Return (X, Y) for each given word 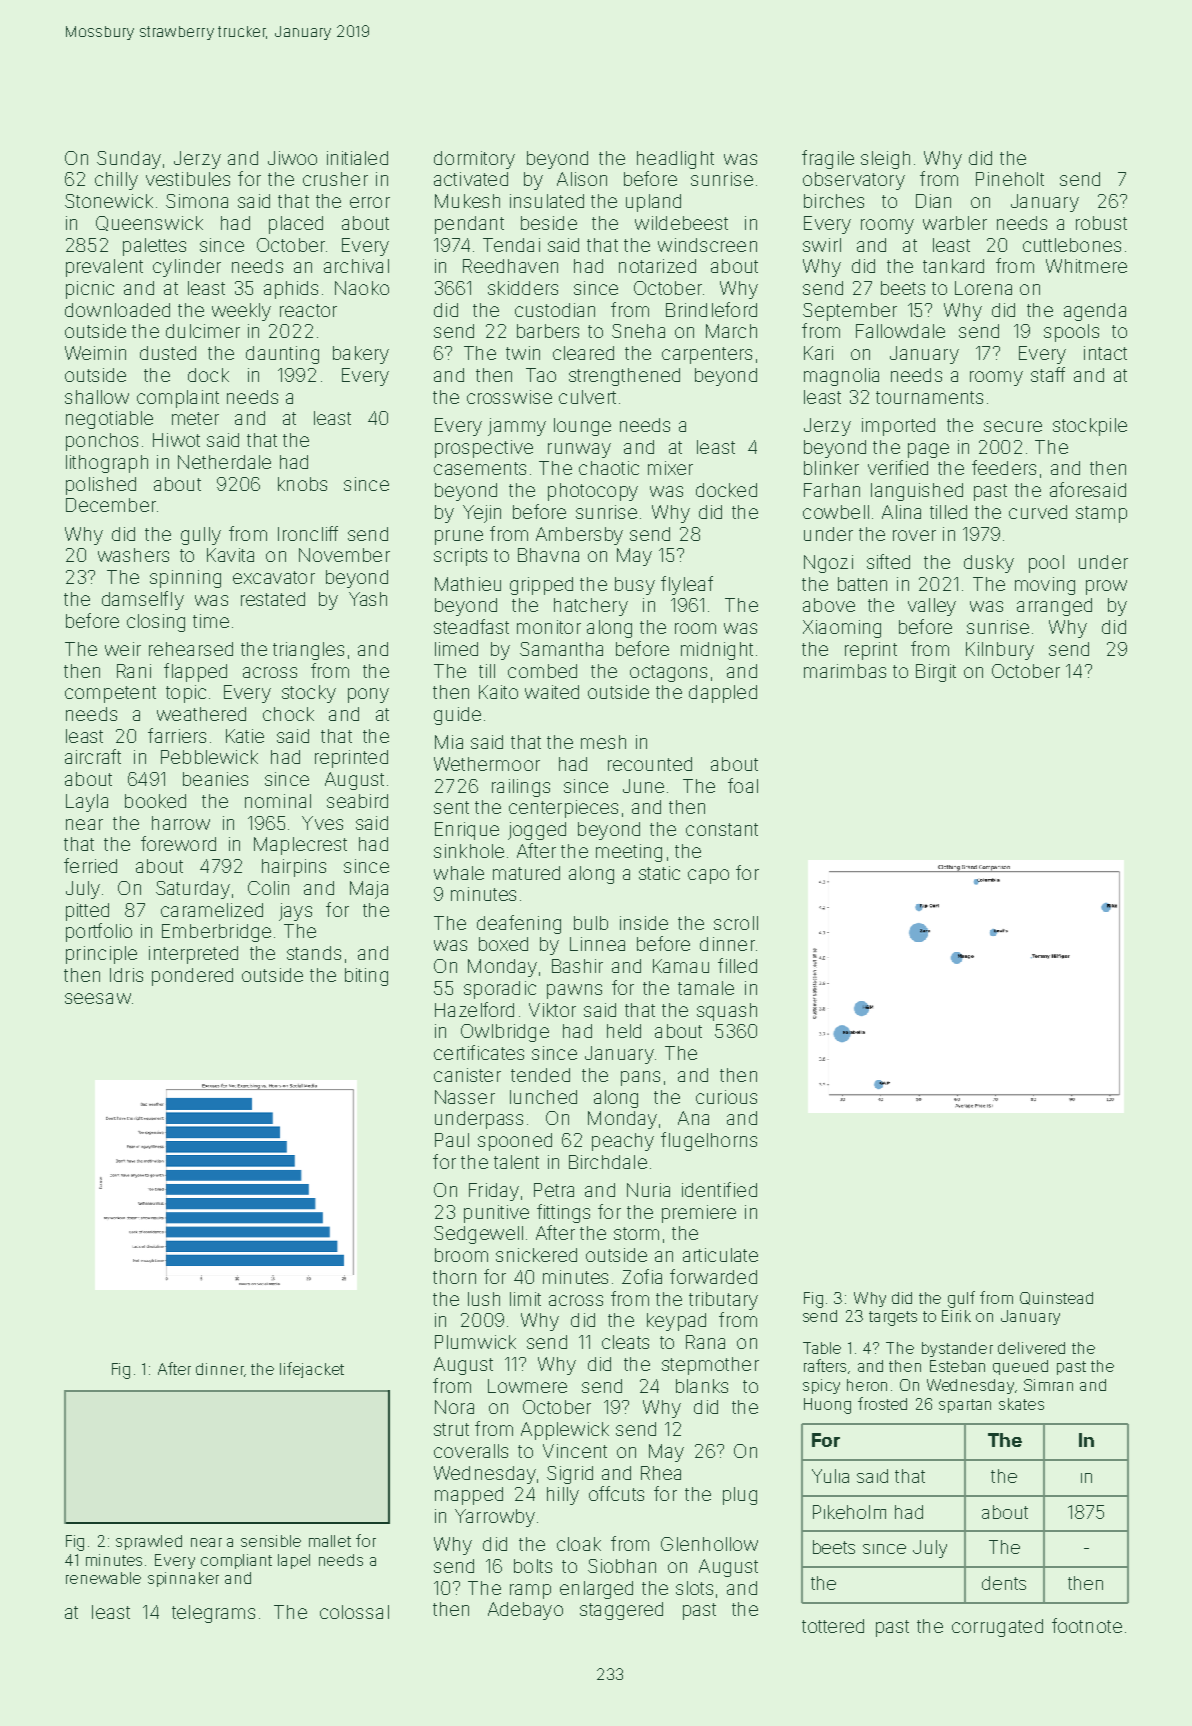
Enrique (467, 831)
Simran (1048, 1385)
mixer (670, 468)
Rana (705, 1342)
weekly (241, 312)
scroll (736, 923)
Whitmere (1086, 266)
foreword (178, 843)
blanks (702, 1386)
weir (123, 649)
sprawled (149, 1542)
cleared (583, 353)
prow (1106, 587)
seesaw (98, 998)
